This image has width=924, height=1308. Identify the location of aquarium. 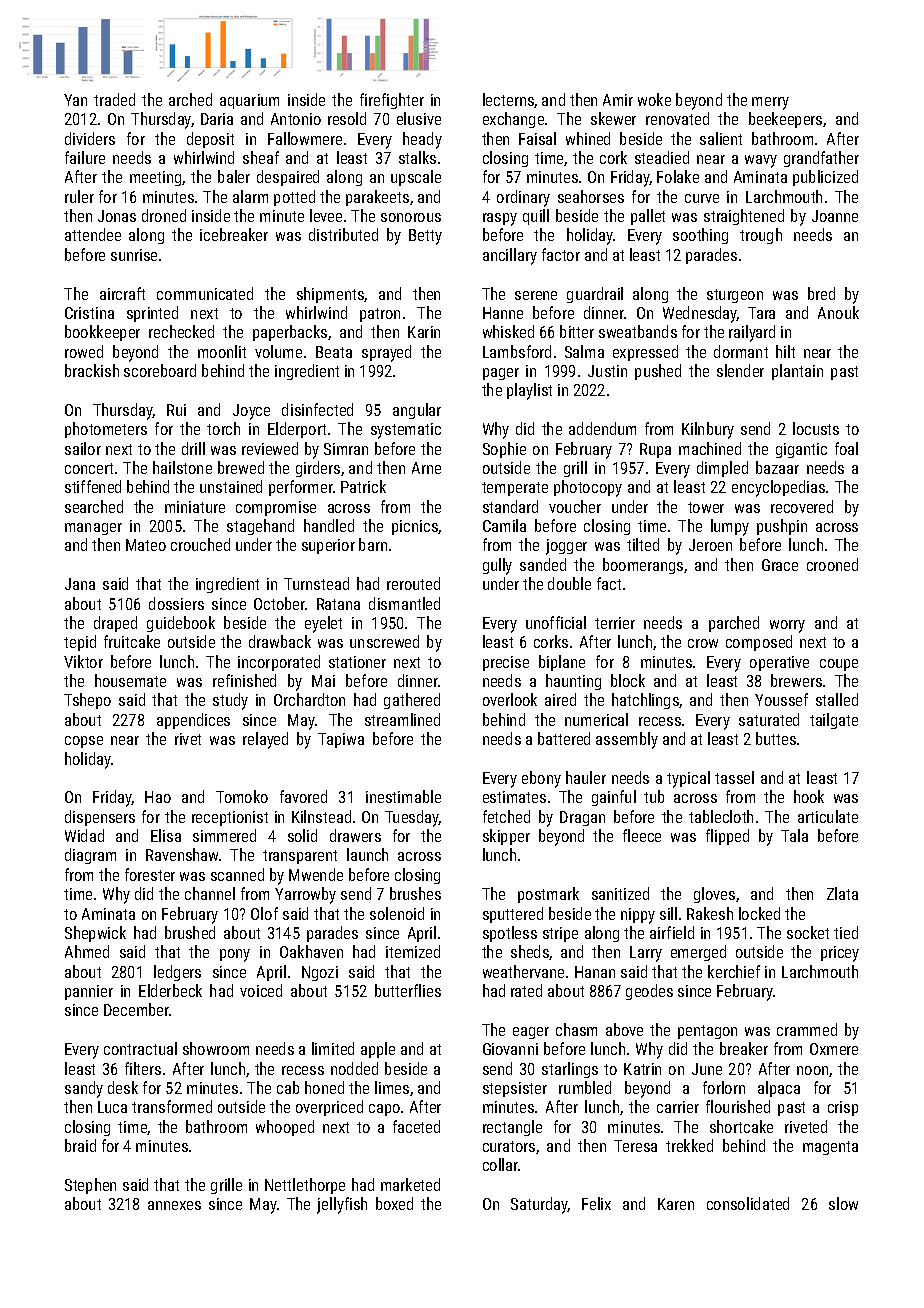
(249, 101).
